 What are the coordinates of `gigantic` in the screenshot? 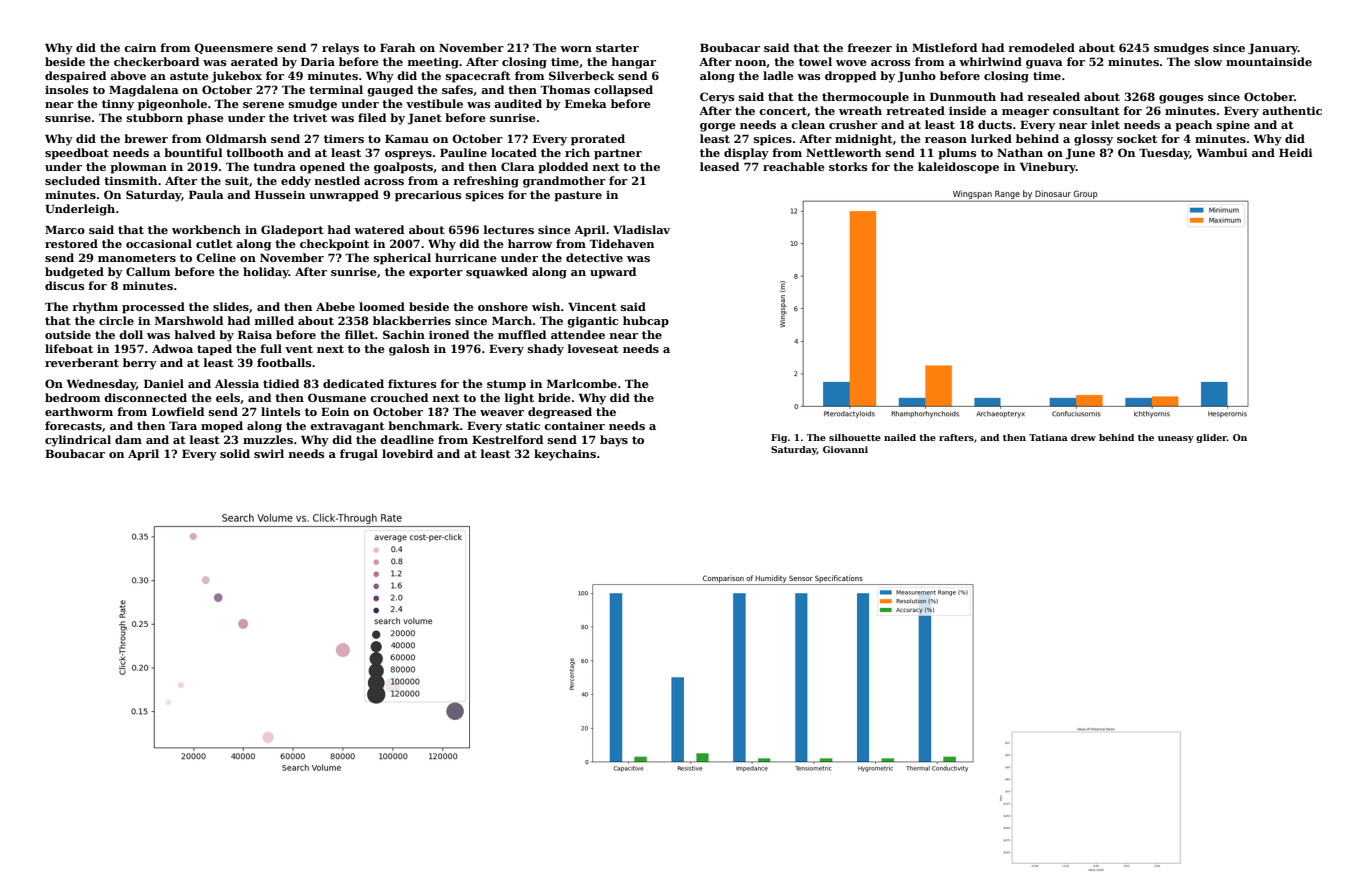 It's located at (593, 322).
